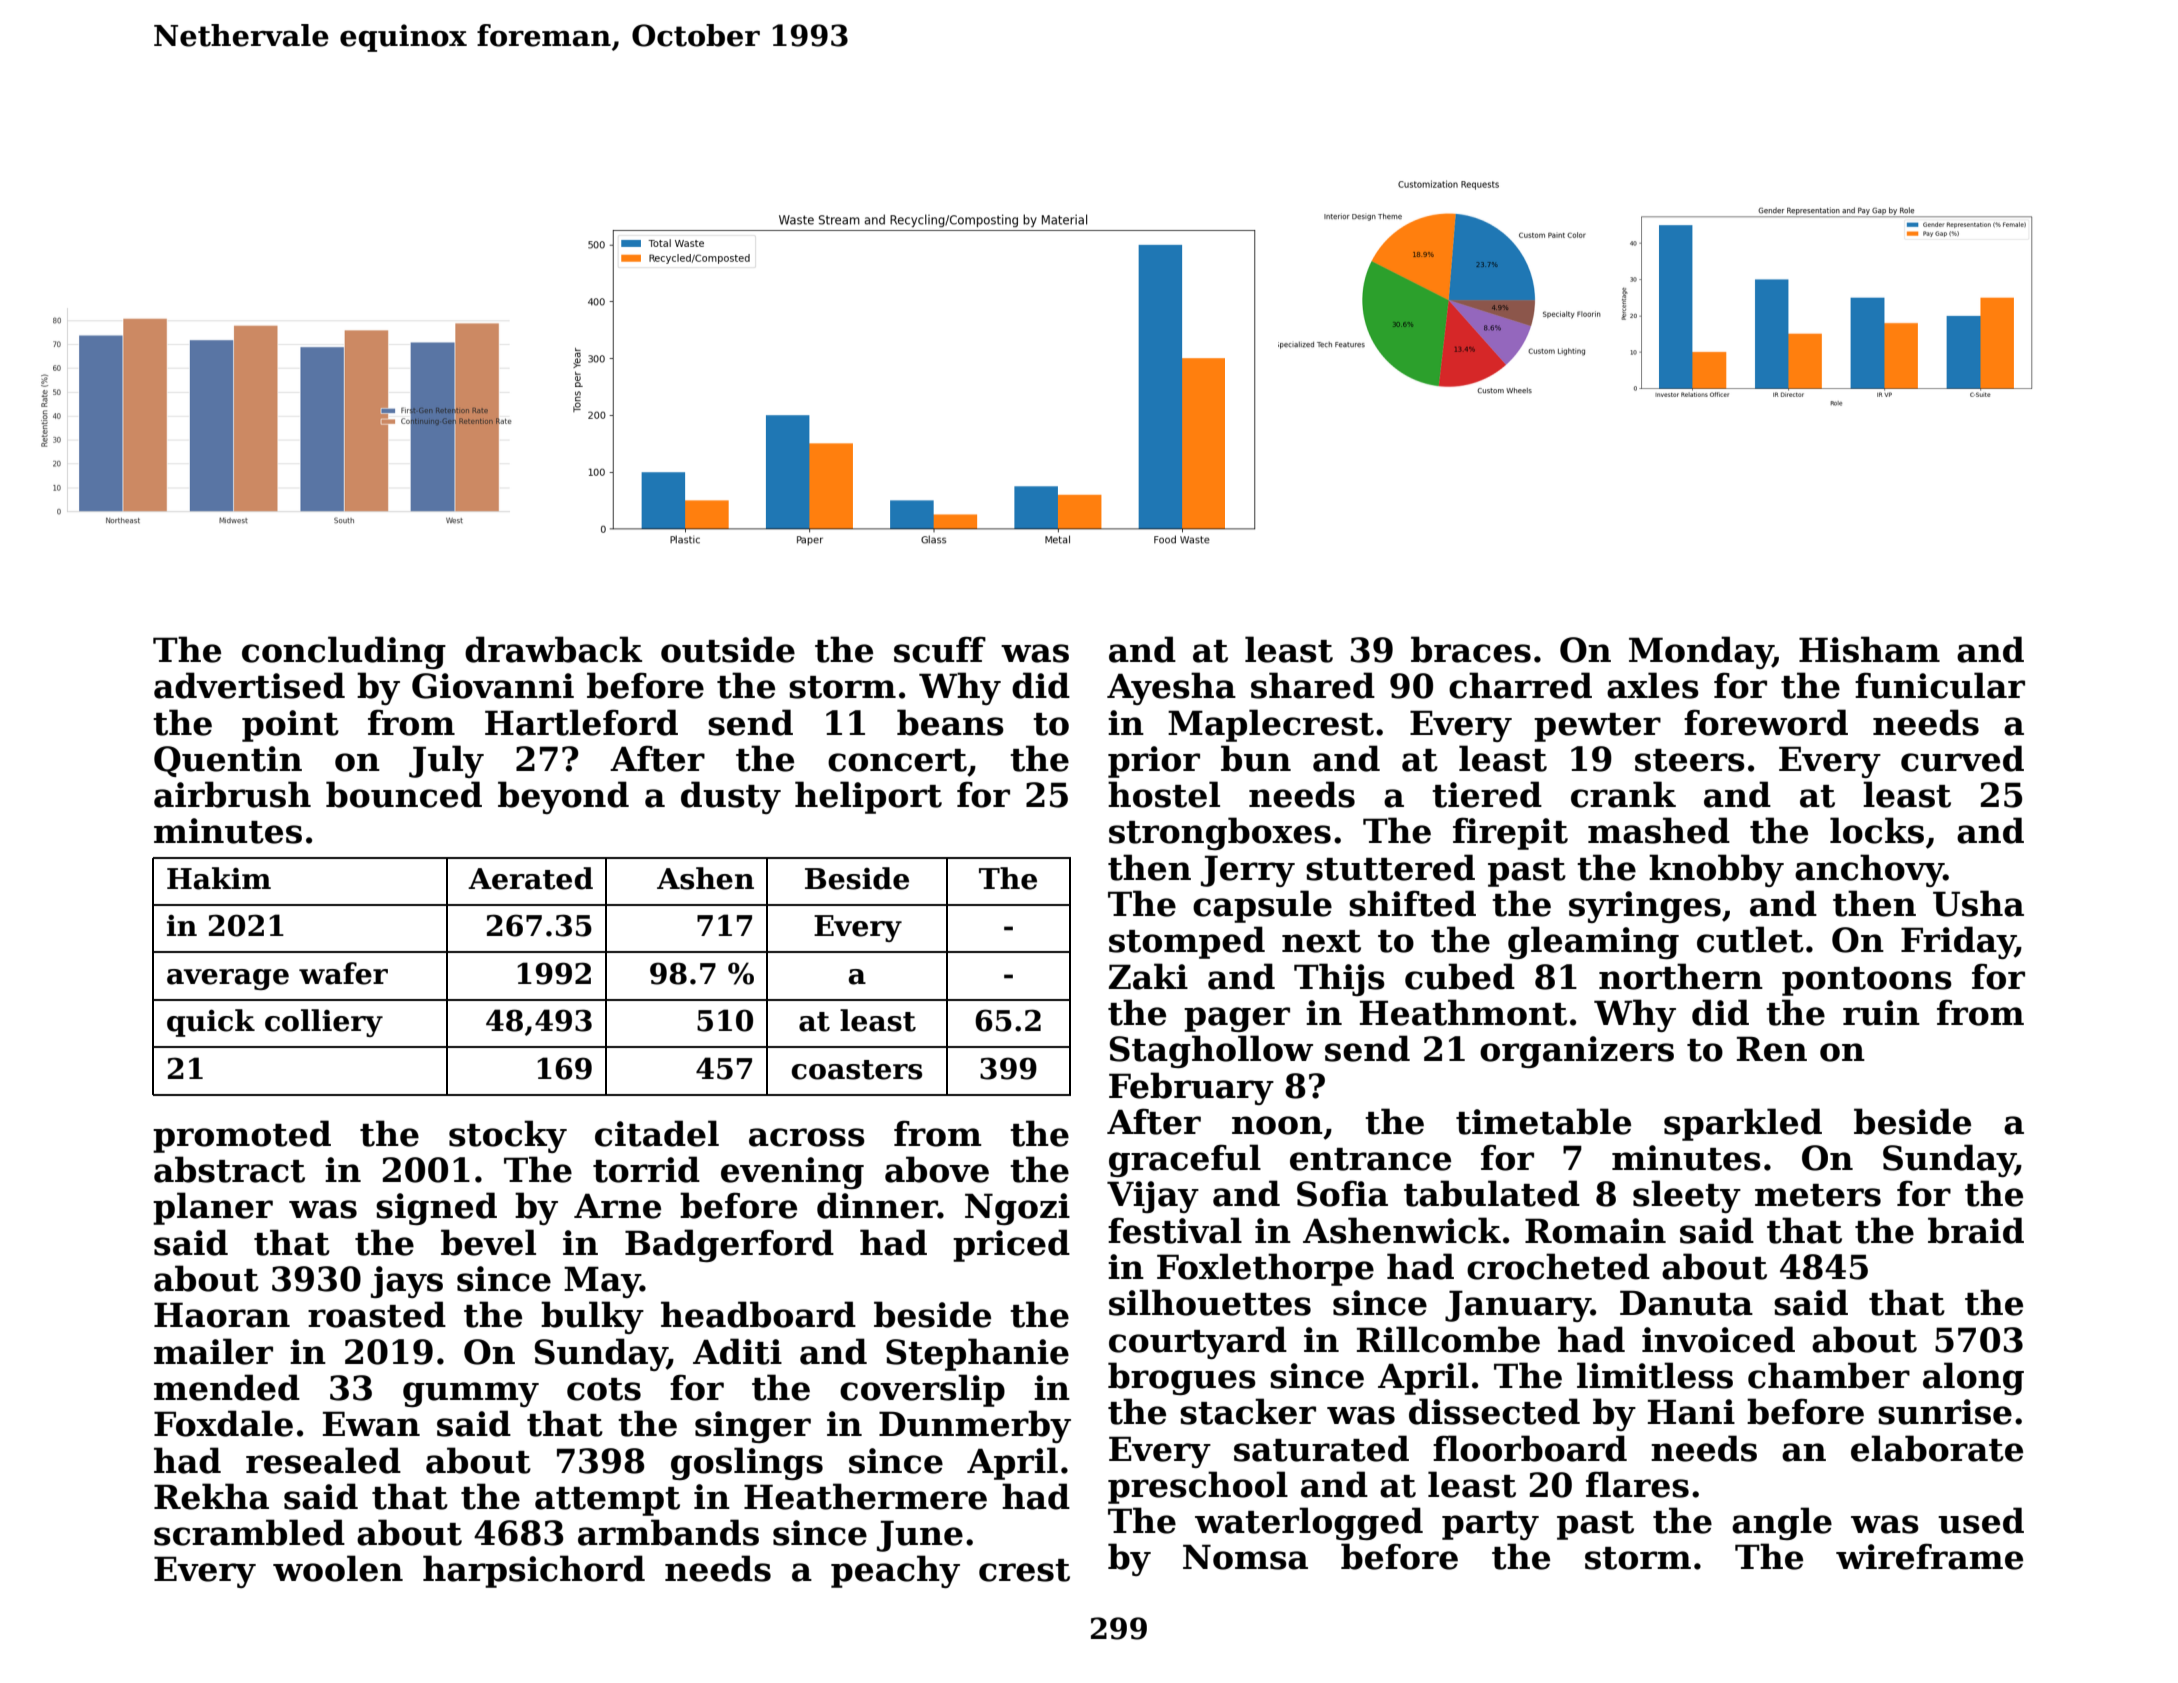 The image size is (2178, 1683). Describe the element at coordinates (344, 652) in the document. I see `concluding` at that location.
